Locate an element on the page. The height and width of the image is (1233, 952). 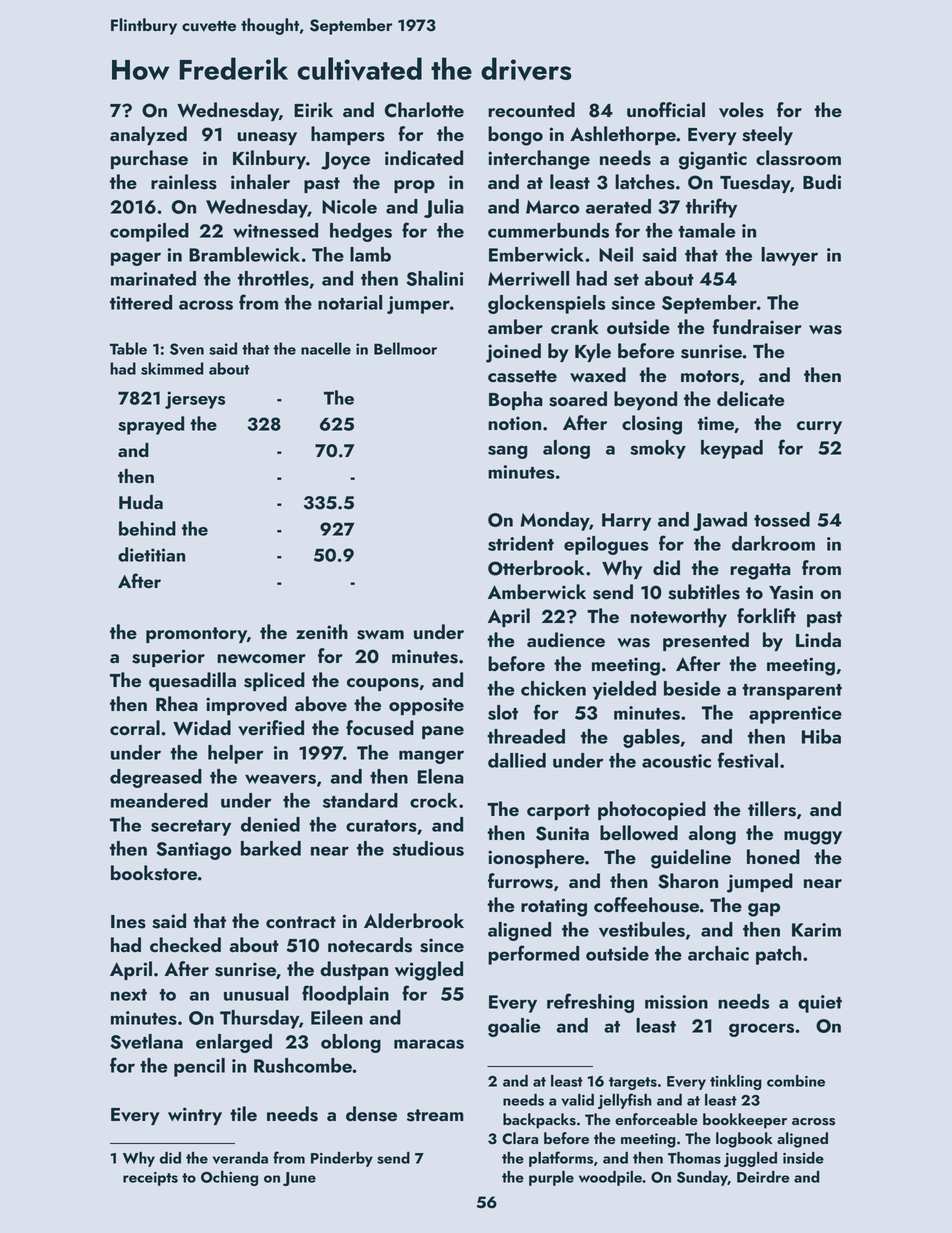
checked is located at coordinates (185, 944).
